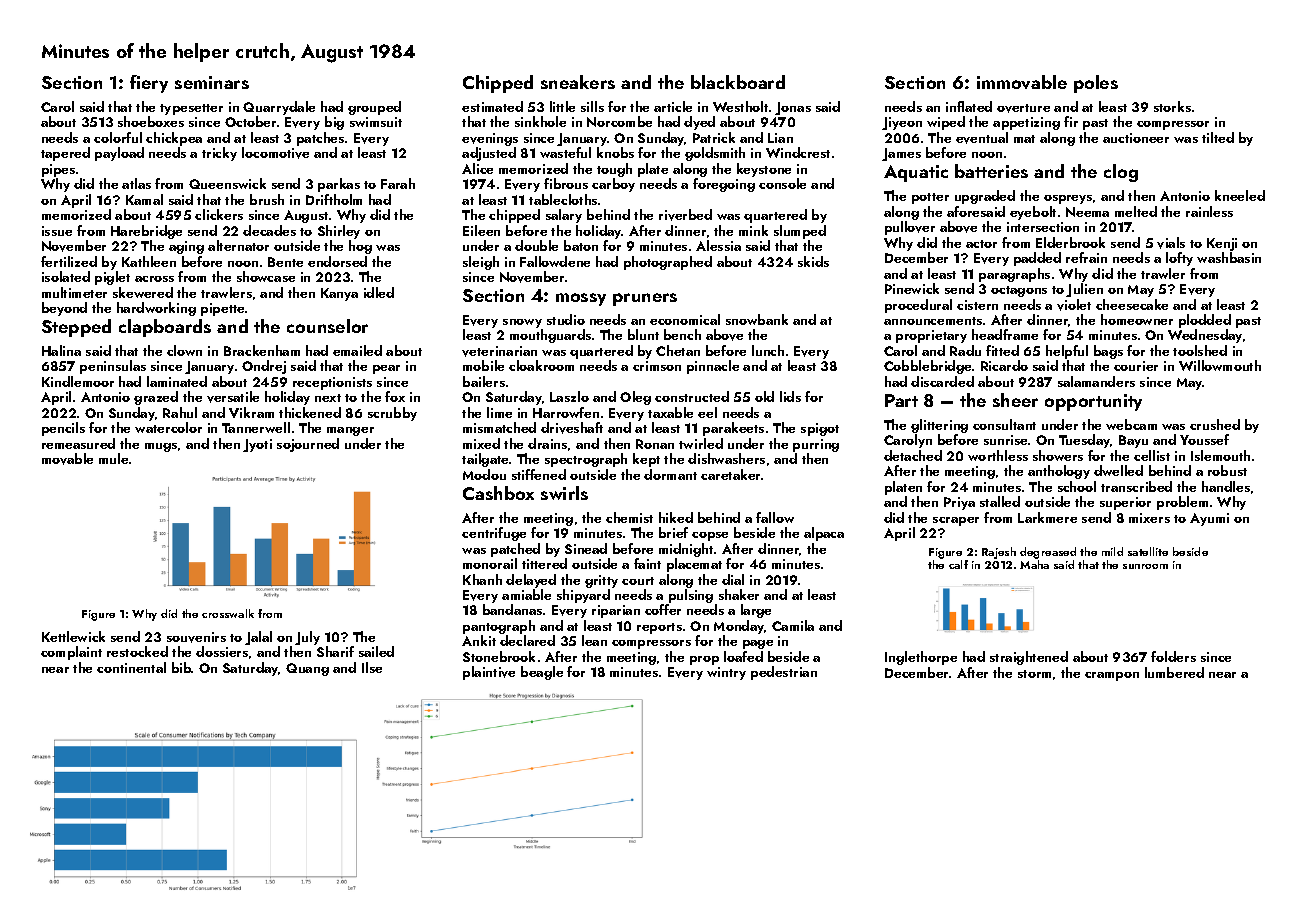  Describe the element at coordinates (1240, 195) in the document. I see `kneeled` at that location.
